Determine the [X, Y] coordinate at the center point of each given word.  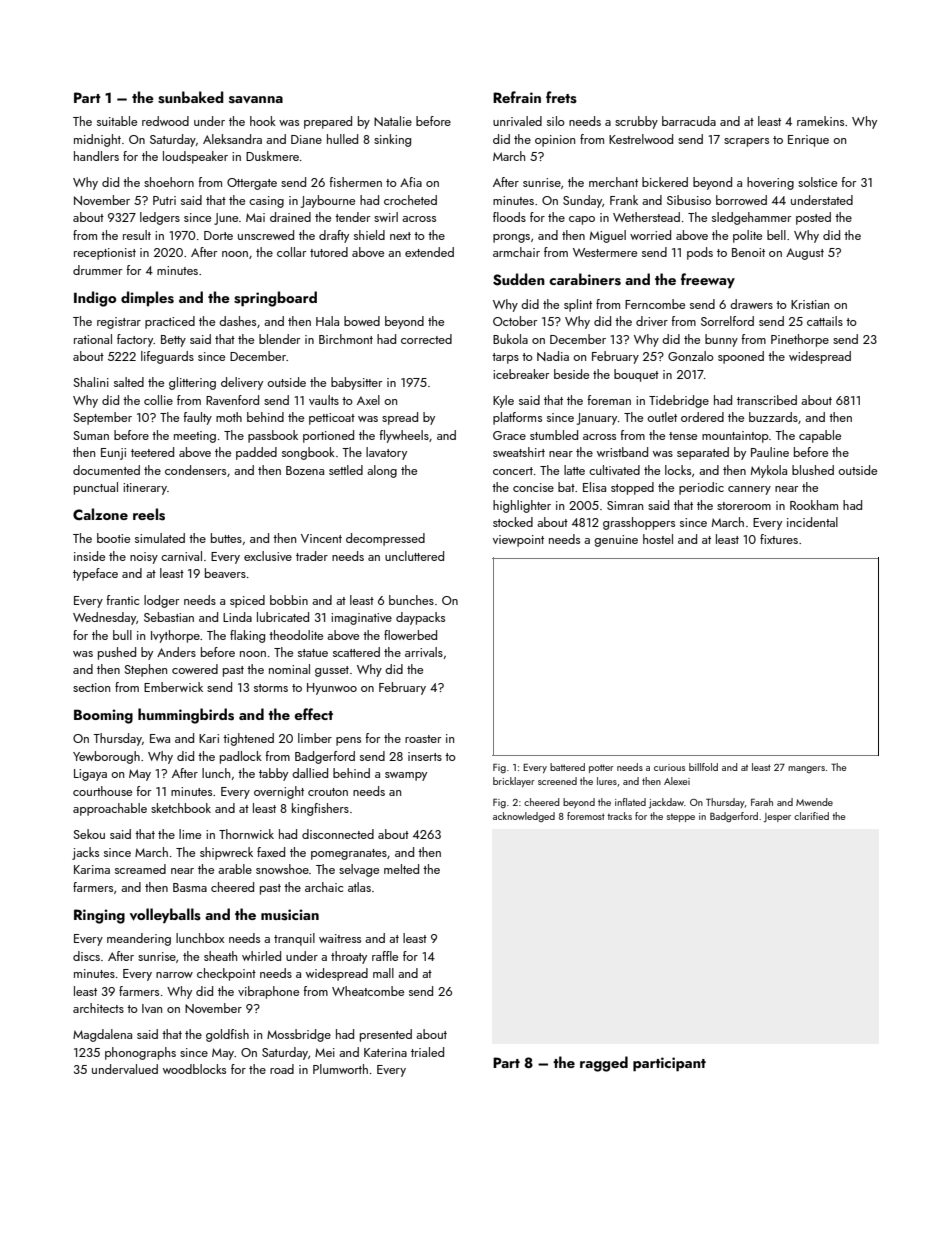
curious [669, 767]
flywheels [404, 436]
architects [98, 1008]
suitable [117, 121]
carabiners [585, 279]
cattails [825, 321]
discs [86, 956]
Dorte [218, 235]
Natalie [393, 121]
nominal [289, 669]
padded [256, 453]
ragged [604, 1064]
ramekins [820, 121]
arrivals [424, 652]
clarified [811, 816]
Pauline [770, 452]
